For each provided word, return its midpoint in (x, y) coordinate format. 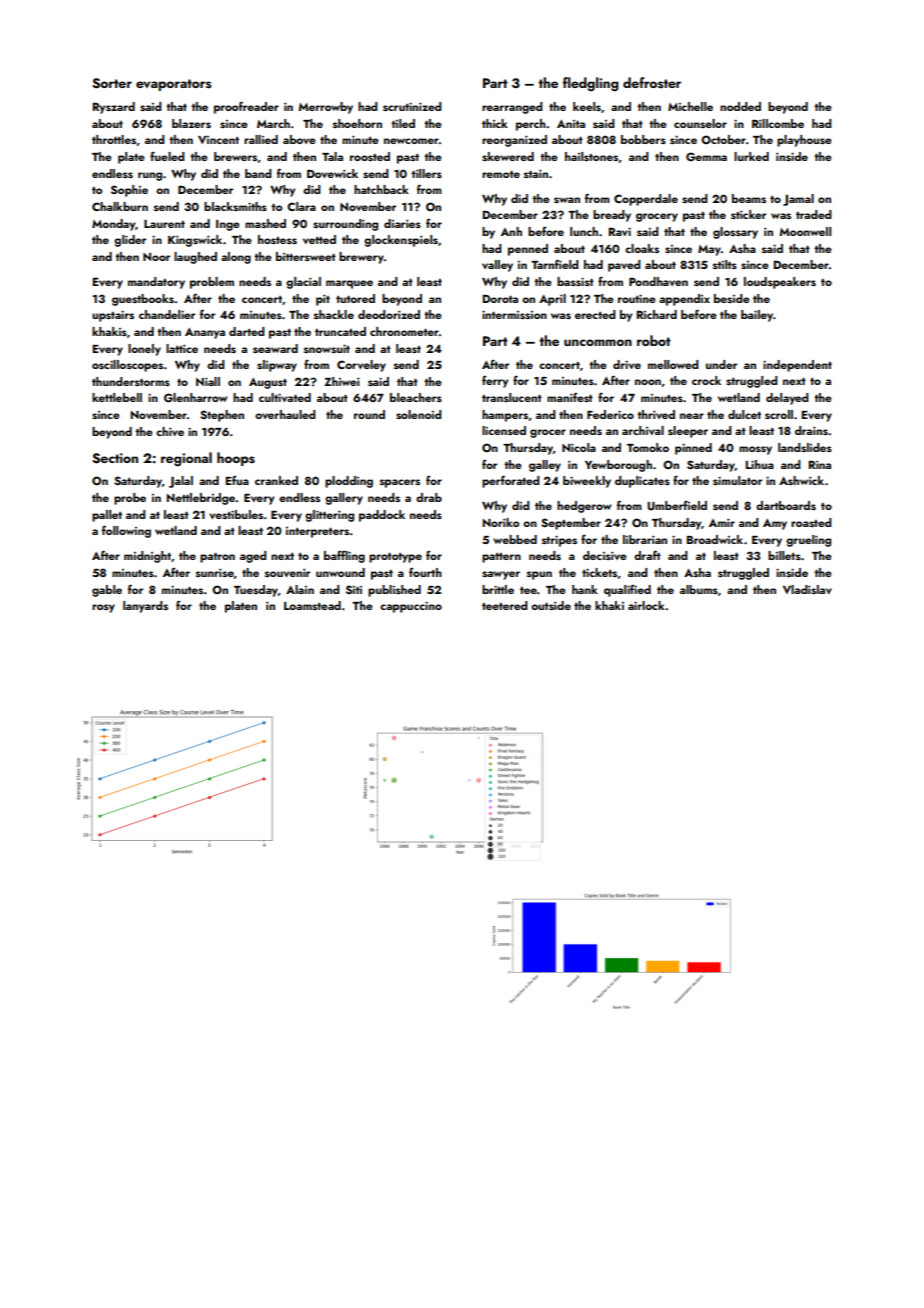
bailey (757, 316)
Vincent (218, 140)
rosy (103, 608)
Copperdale (646, 200)
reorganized (514, 141)
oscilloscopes (127, 366)
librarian (645, 539)
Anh (511, 231)
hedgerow (584, 507)
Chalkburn (120, 206)
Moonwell (805, 231)
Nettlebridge (201, 499)
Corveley (361, 366)
